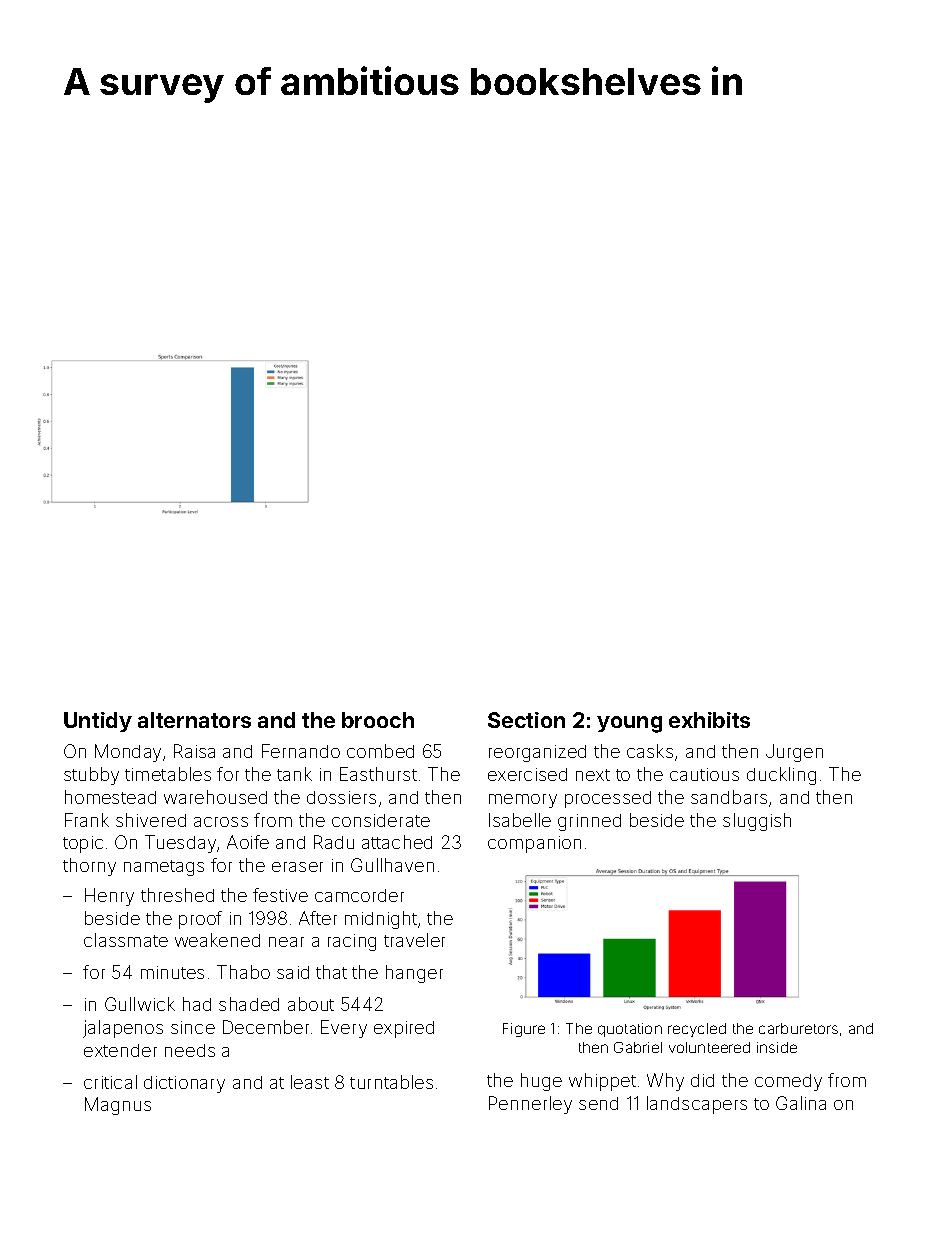 The width and height of the screenshot is (952, 1233). I want to click on exhibits, so click(709, 720).
